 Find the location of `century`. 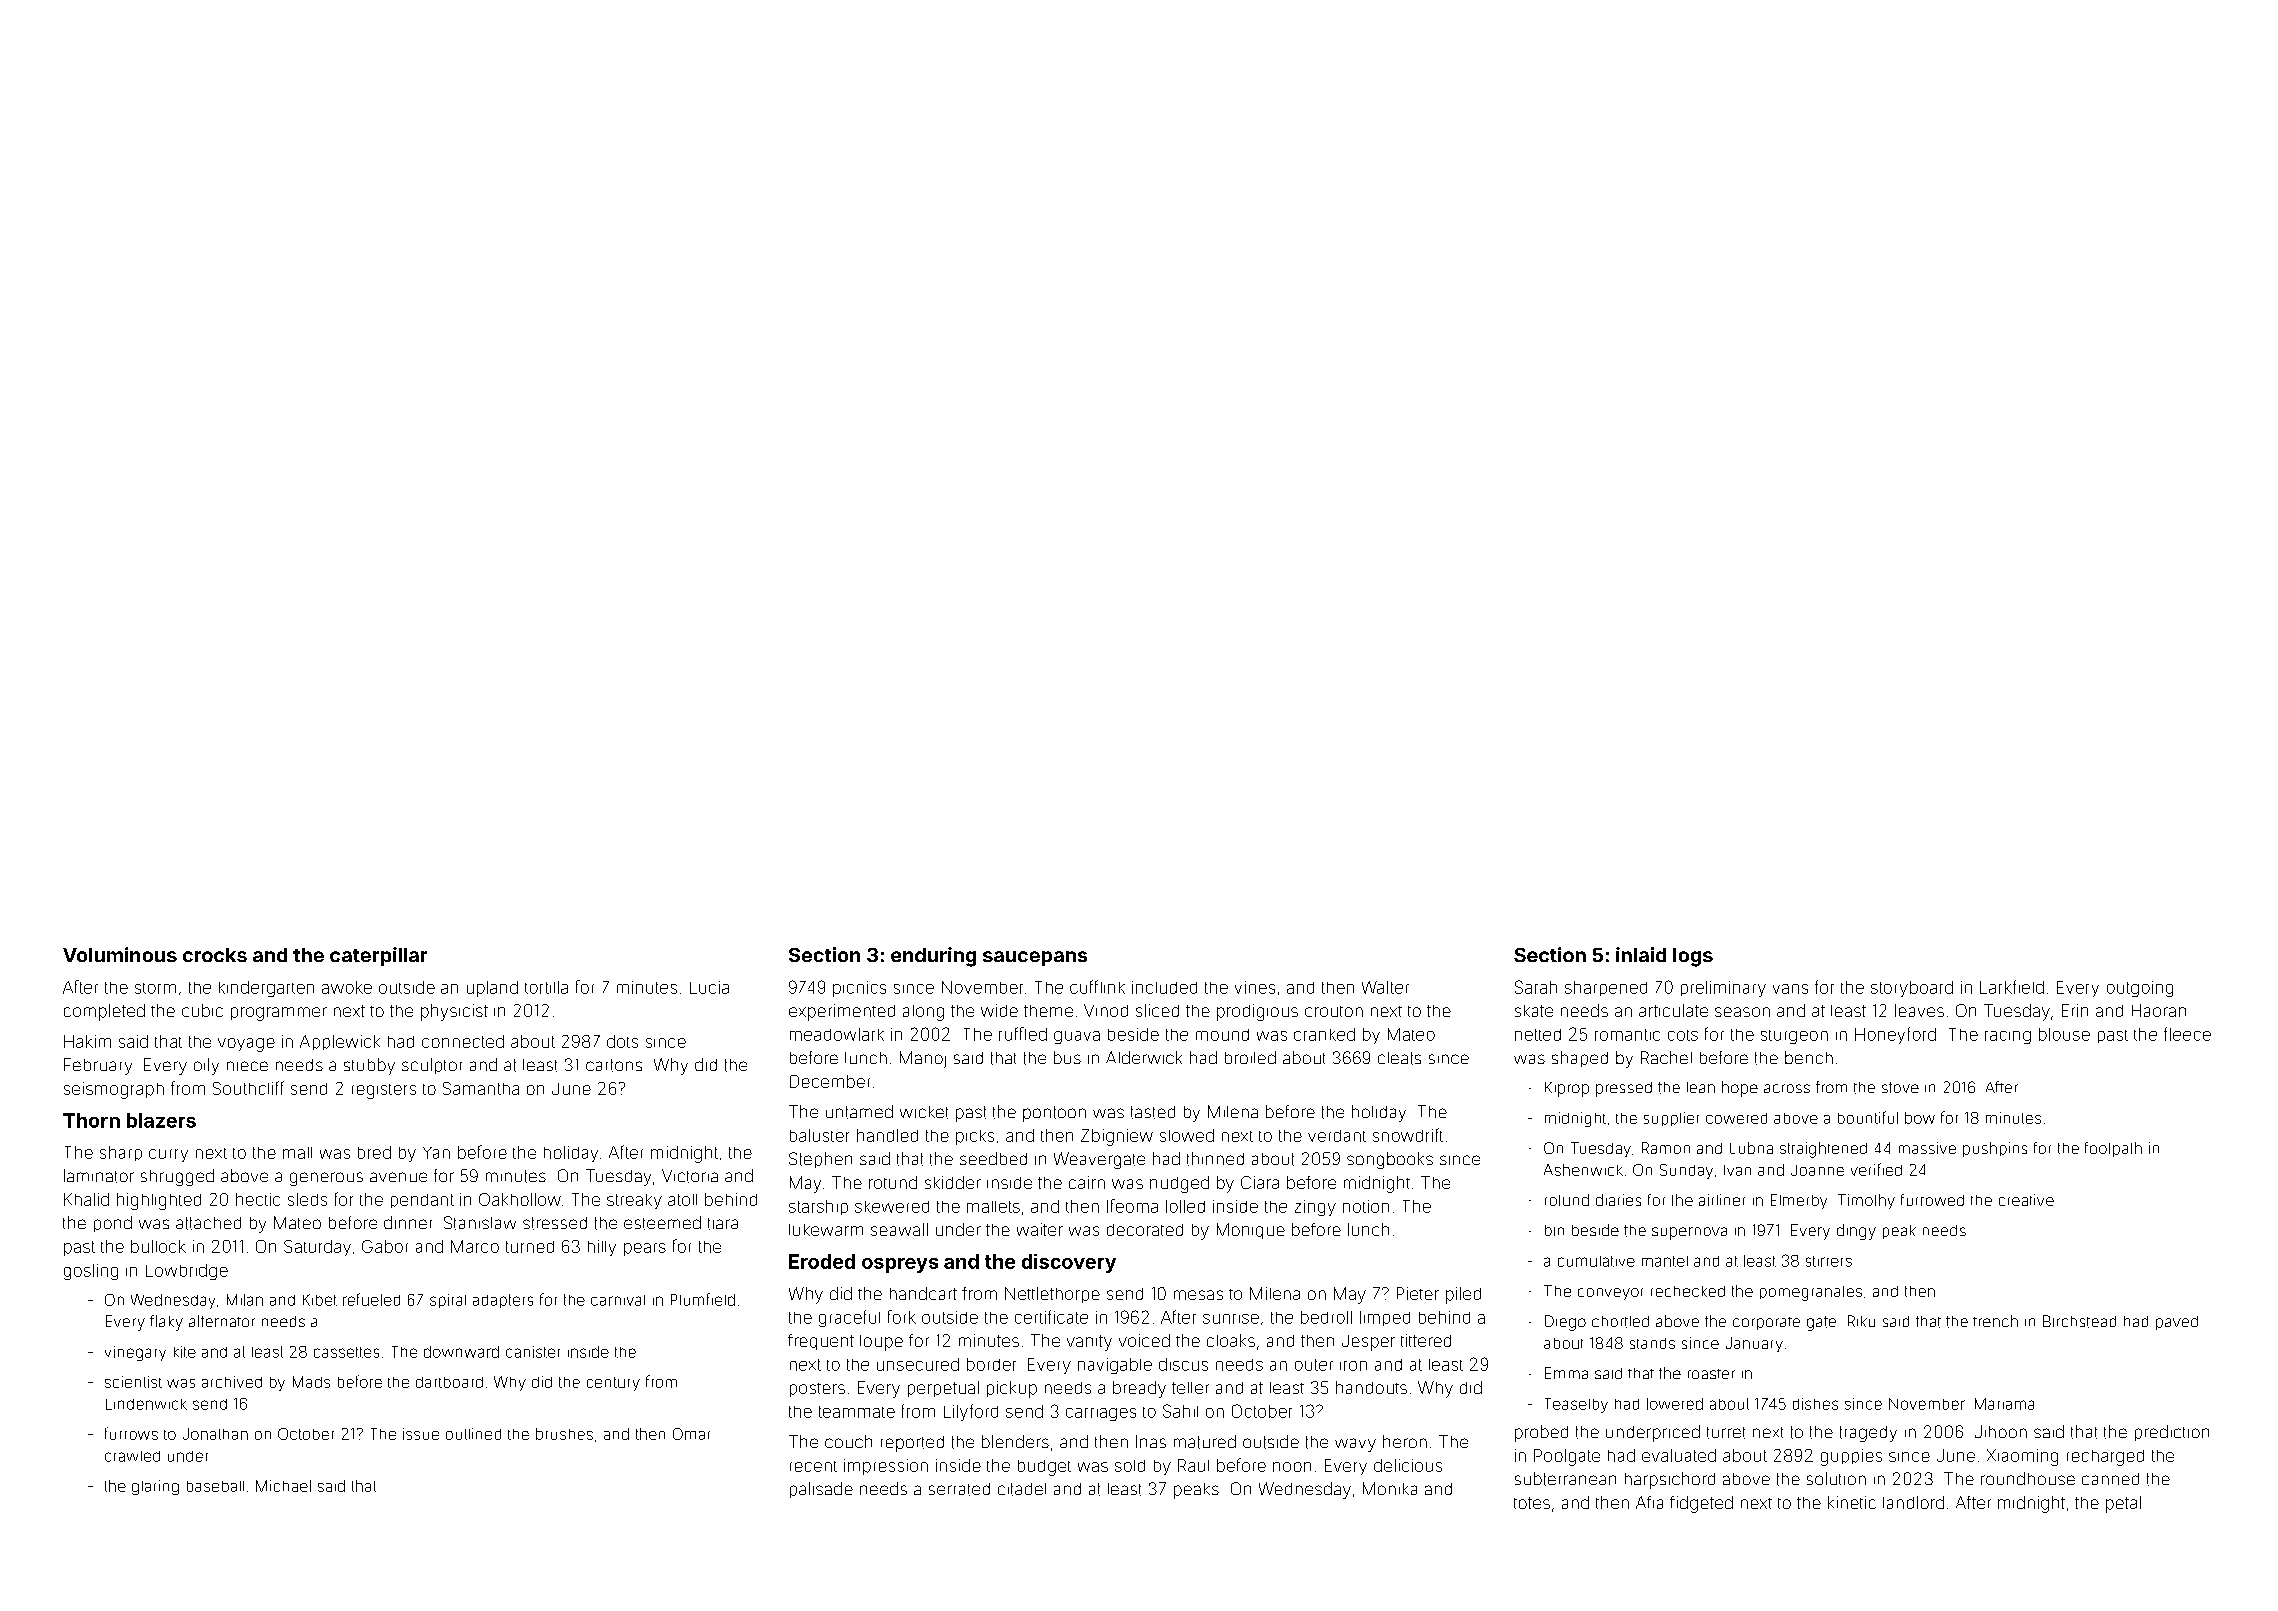

century is located at coordinates (613, 1384).
